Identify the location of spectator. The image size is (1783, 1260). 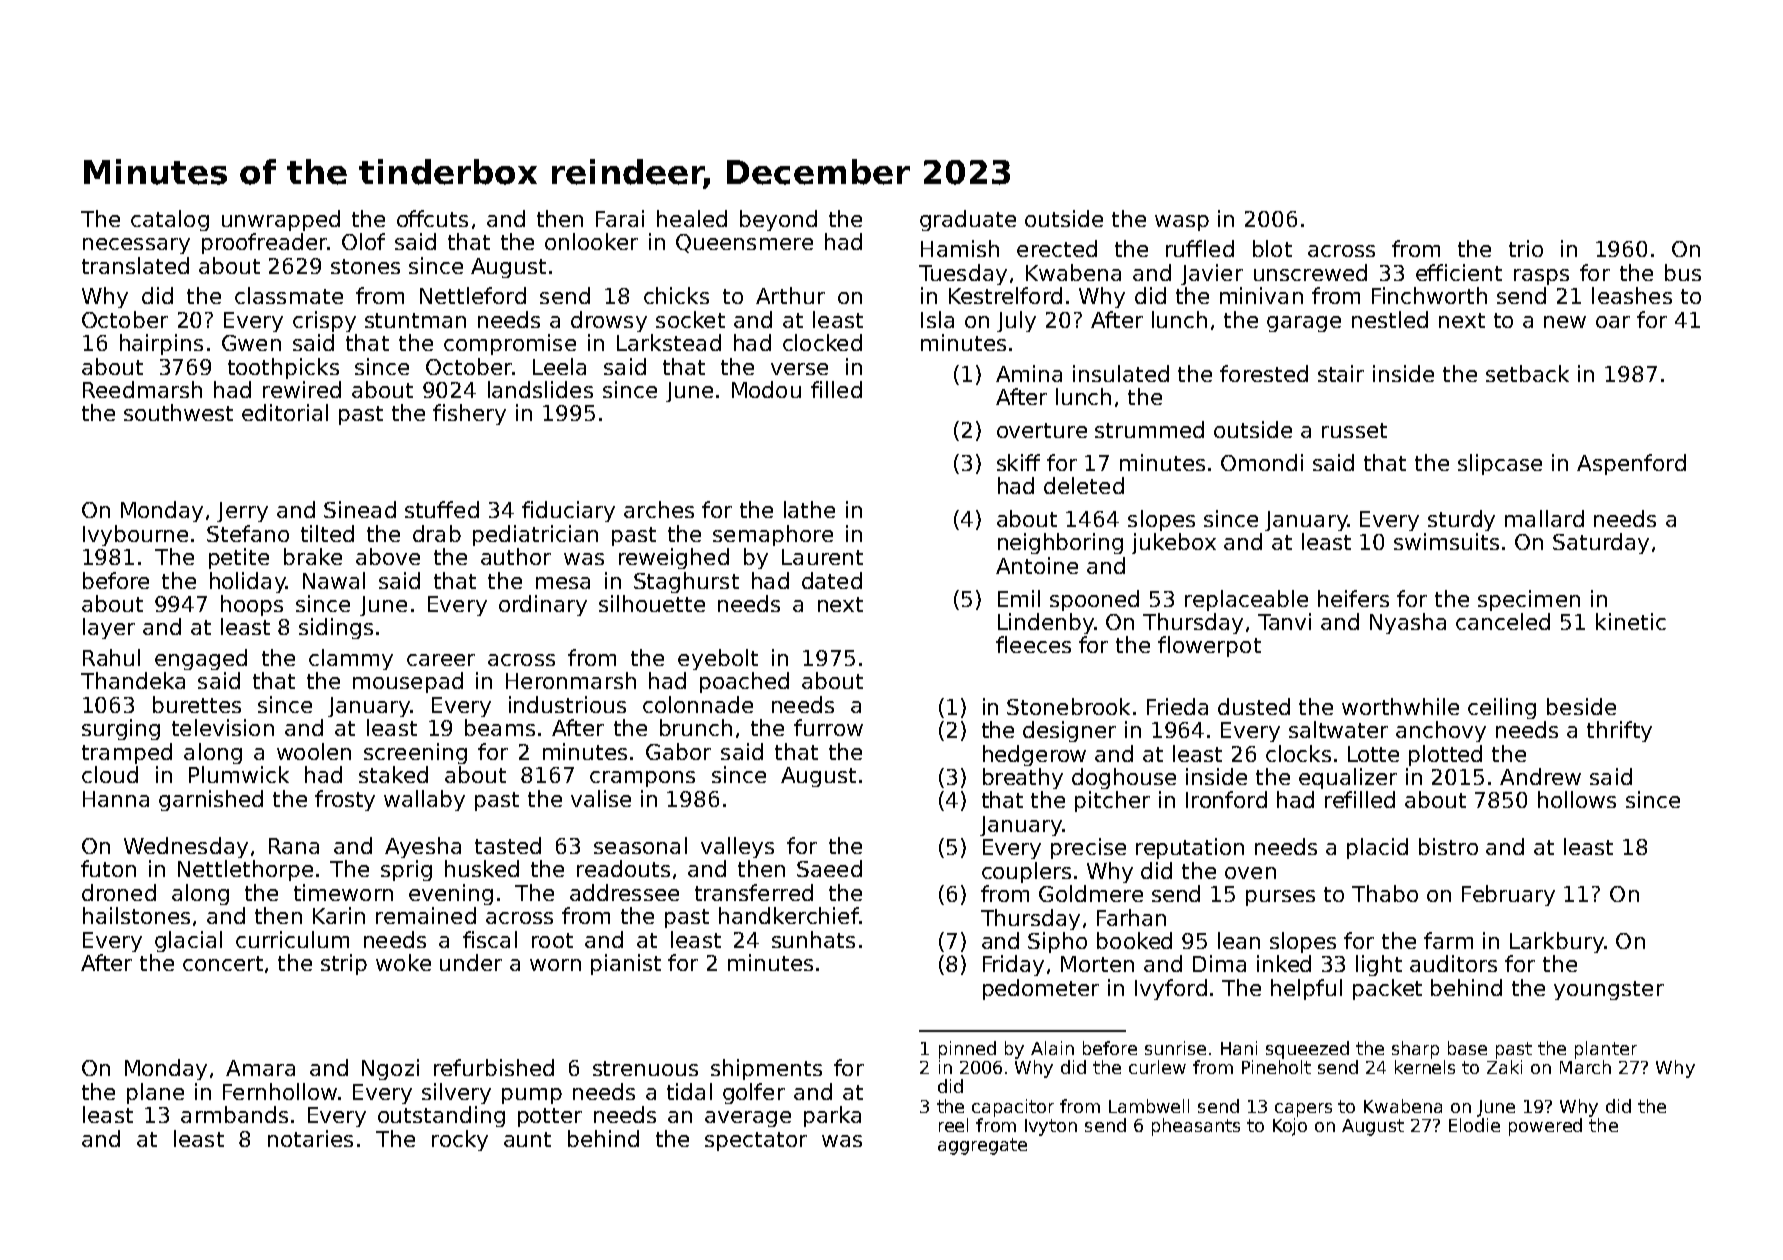
(756, 1141).
